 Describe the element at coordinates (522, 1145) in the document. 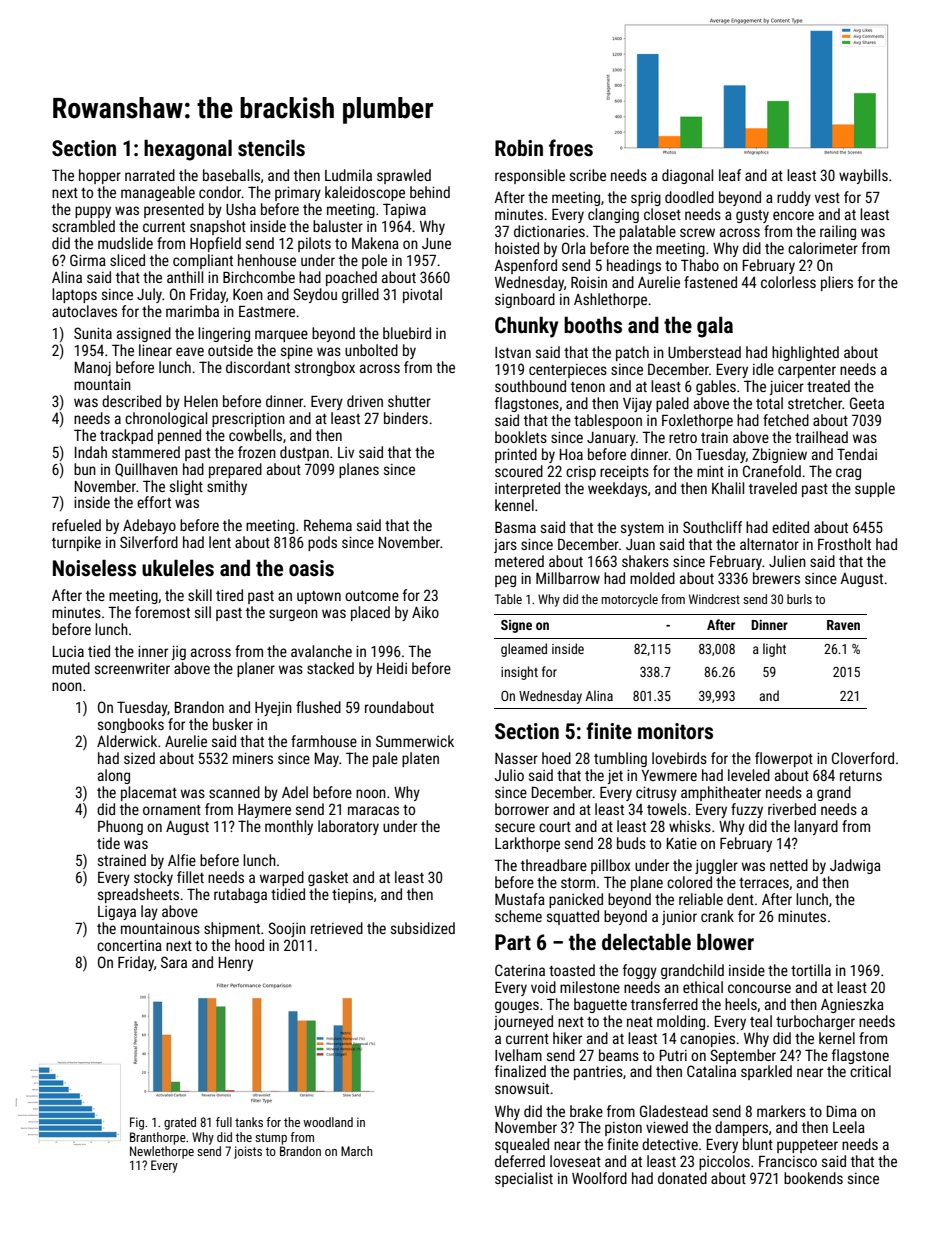

I see `squealed` at that location.
